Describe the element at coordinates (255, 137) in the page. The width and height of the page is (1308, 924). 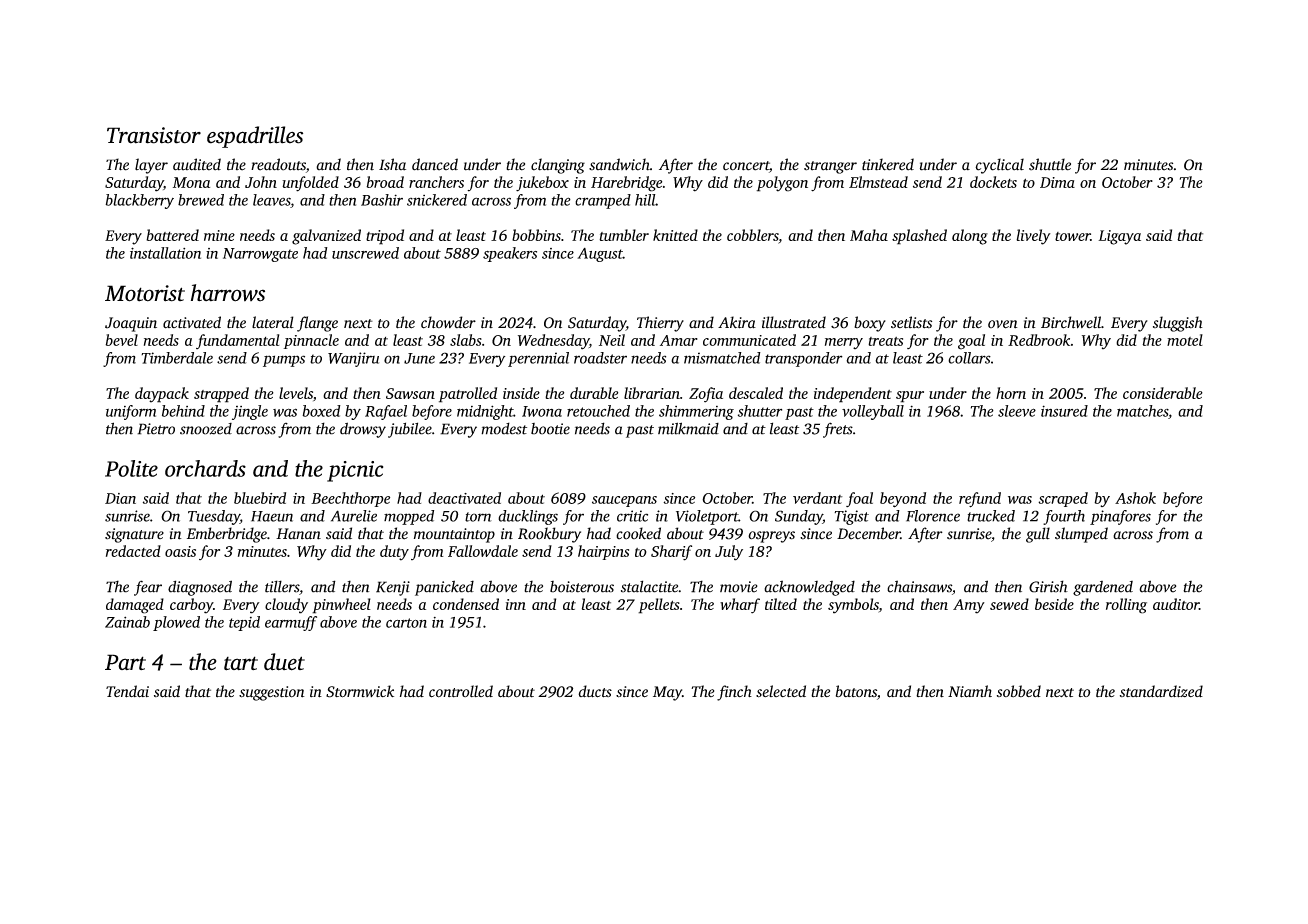
I see `espadrilles` at that location.
